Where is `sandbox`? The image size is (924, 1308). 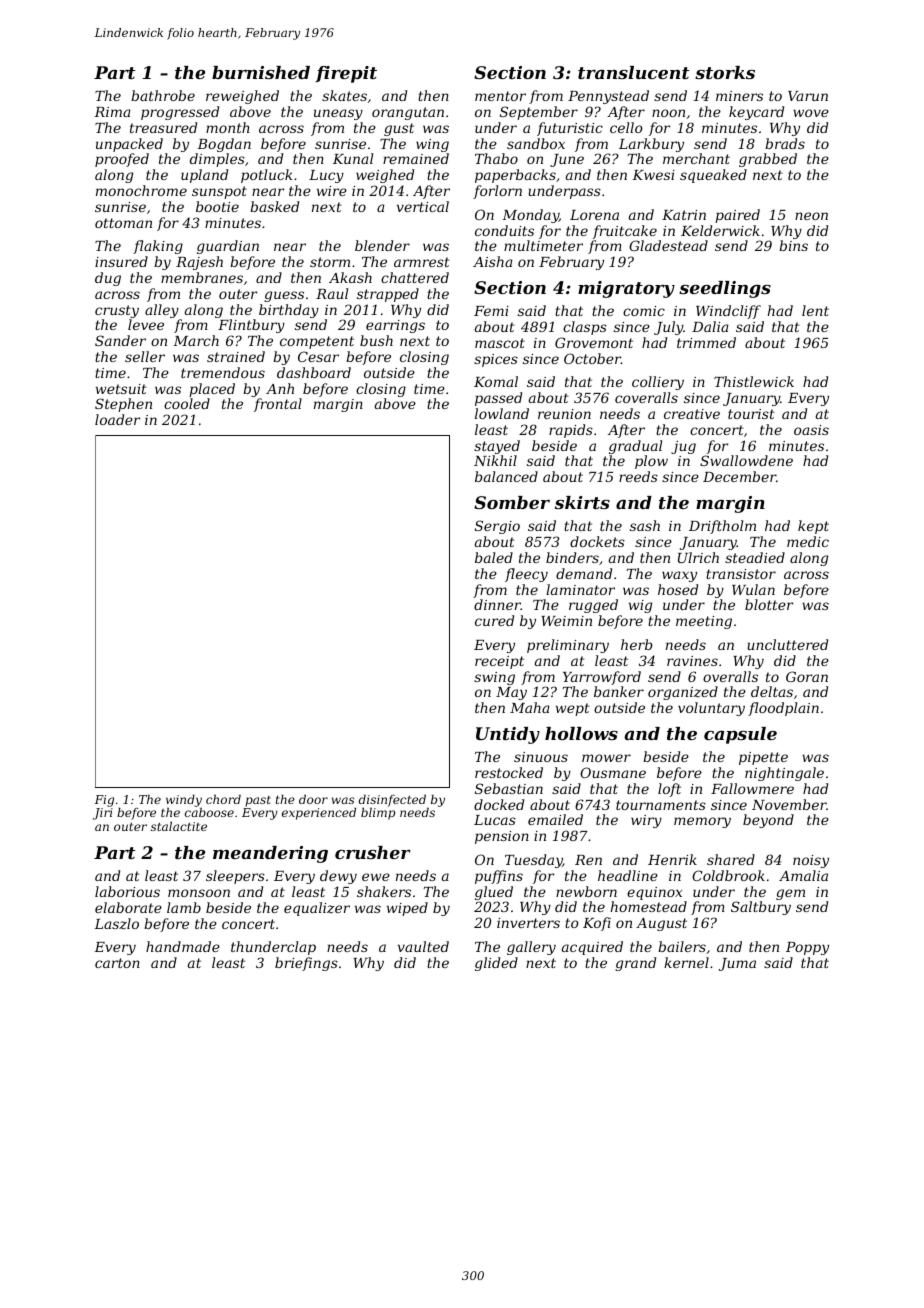
sandbox is located at coordinates (536, 143).
